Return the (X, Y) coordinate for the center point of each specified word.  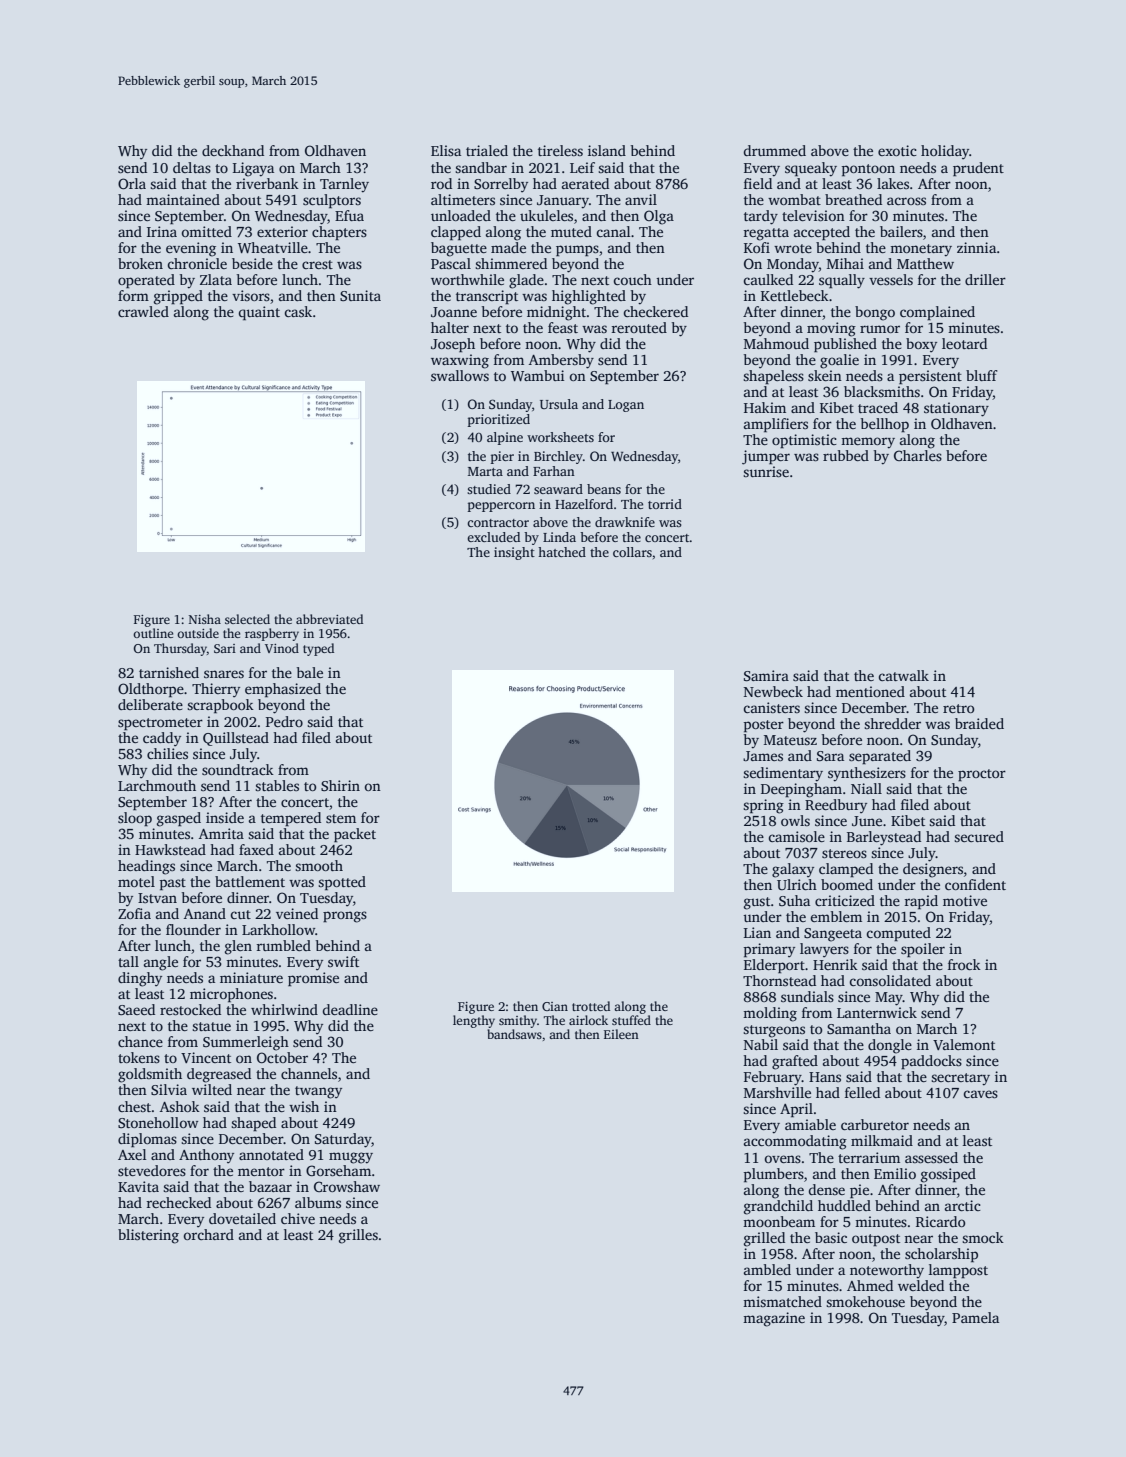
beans (604, 489)
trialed (487, 150)
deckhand (233, 150)
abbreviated (329, 619)
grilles (358, 1236)
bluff (982, 375)
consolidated (890, 980)
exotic (897, 150)
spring (763, 806)
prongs (345, 917)
